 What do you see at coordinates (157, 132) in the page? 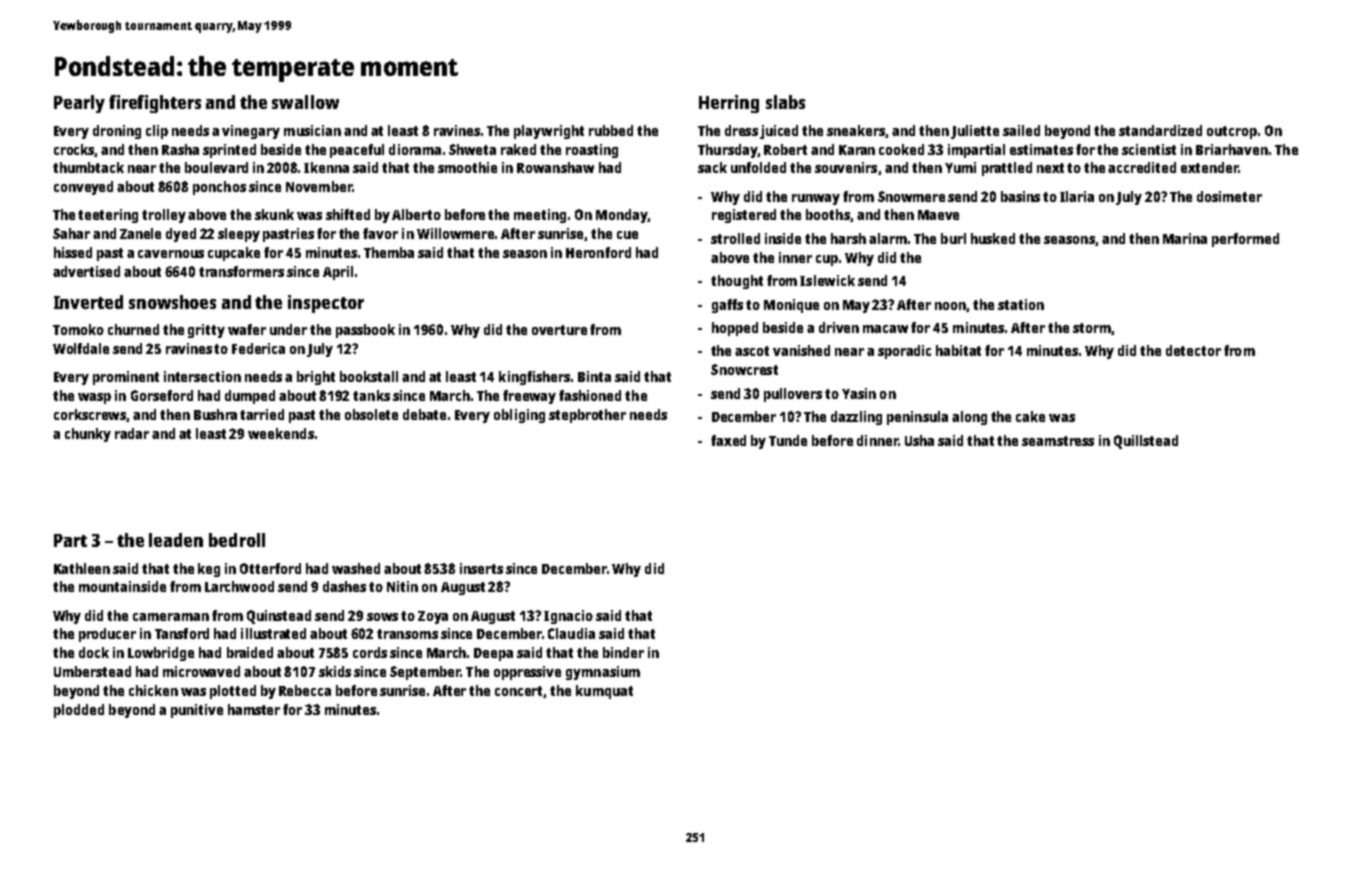
I see `clip` at bounding box center [157, 132].
